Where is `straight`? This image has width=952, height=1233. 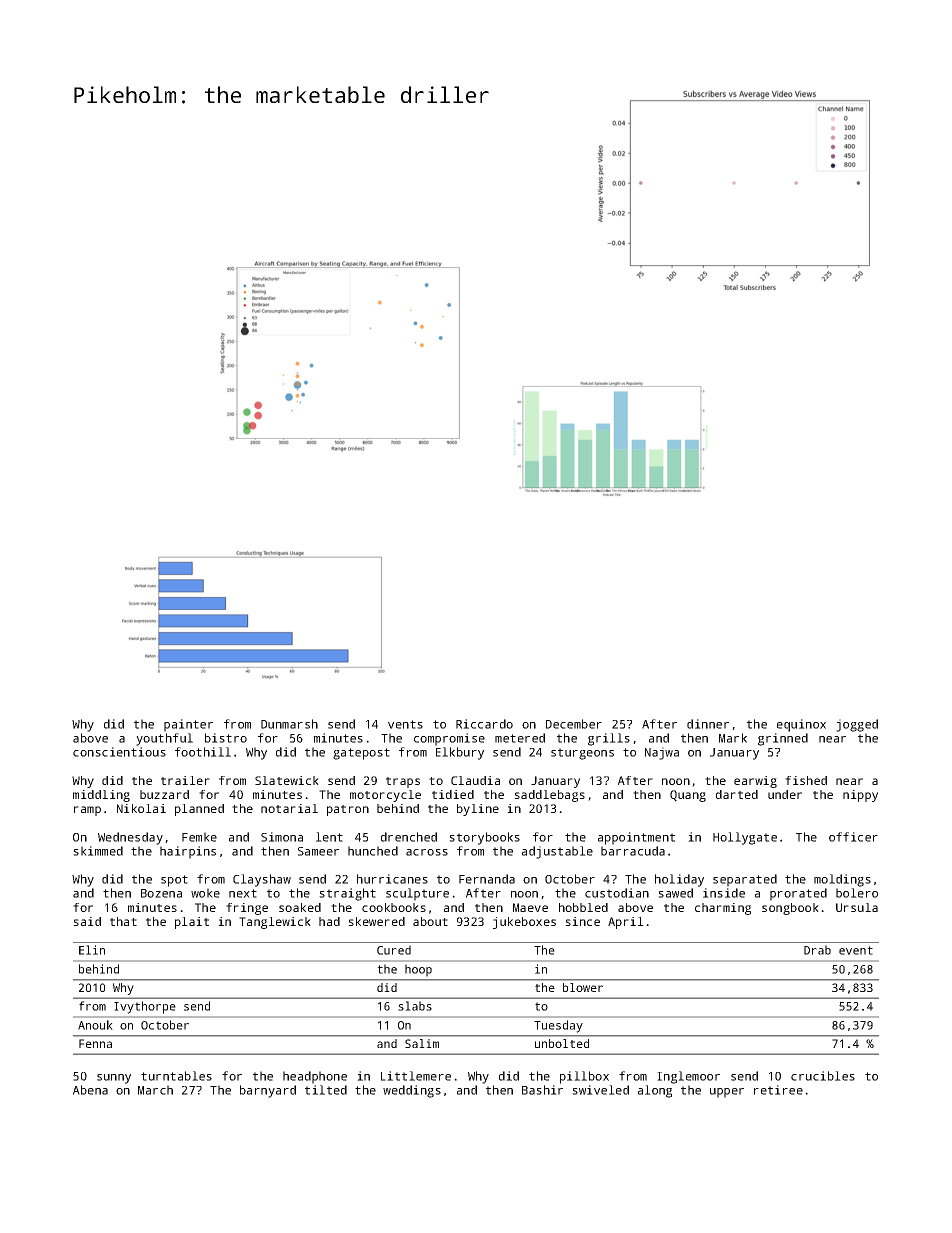
straight is located at coordinates (347, 894).
